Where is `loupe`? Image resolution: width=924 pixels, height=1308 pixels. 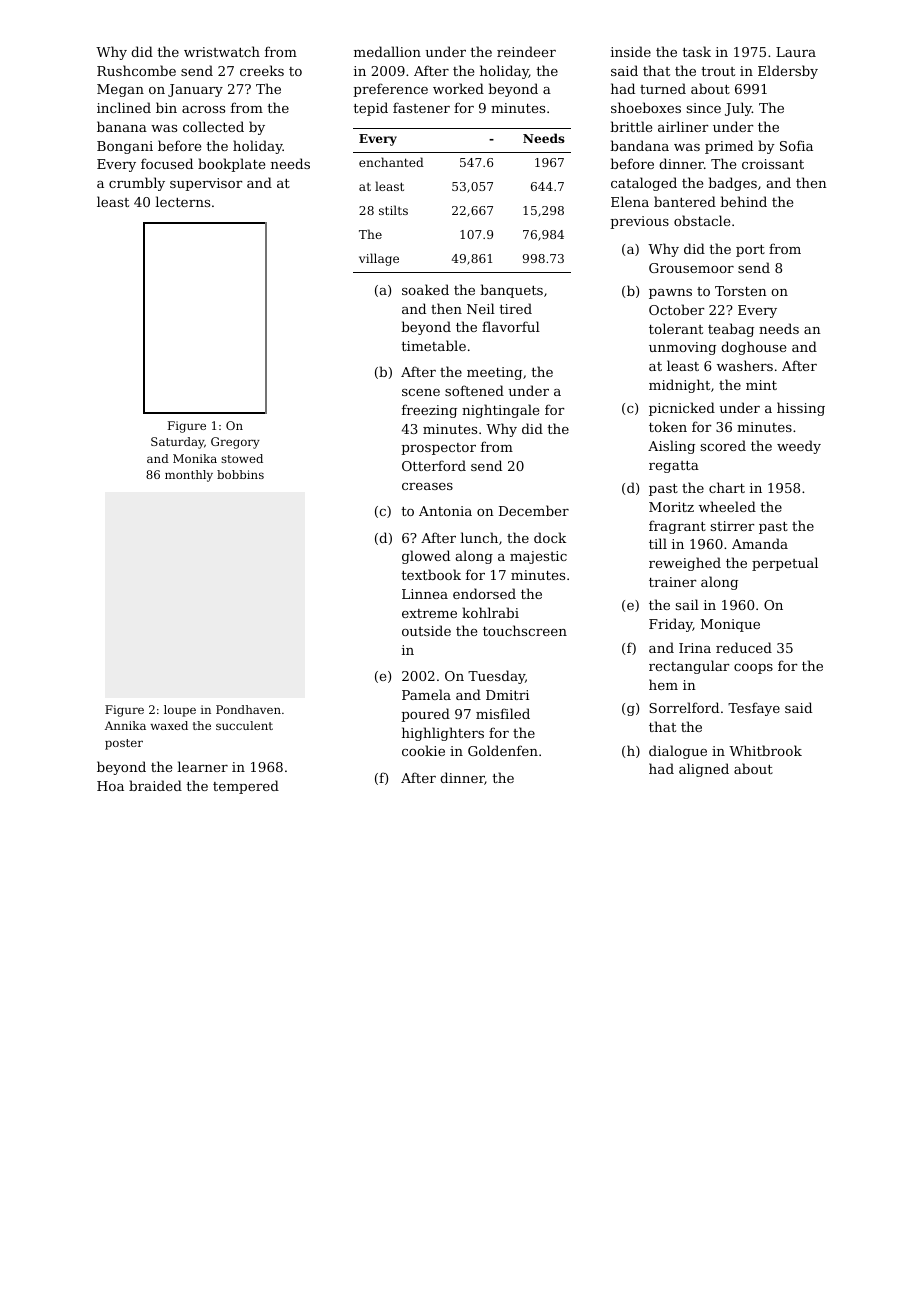
loupe is located at coordinates (180, 711).
